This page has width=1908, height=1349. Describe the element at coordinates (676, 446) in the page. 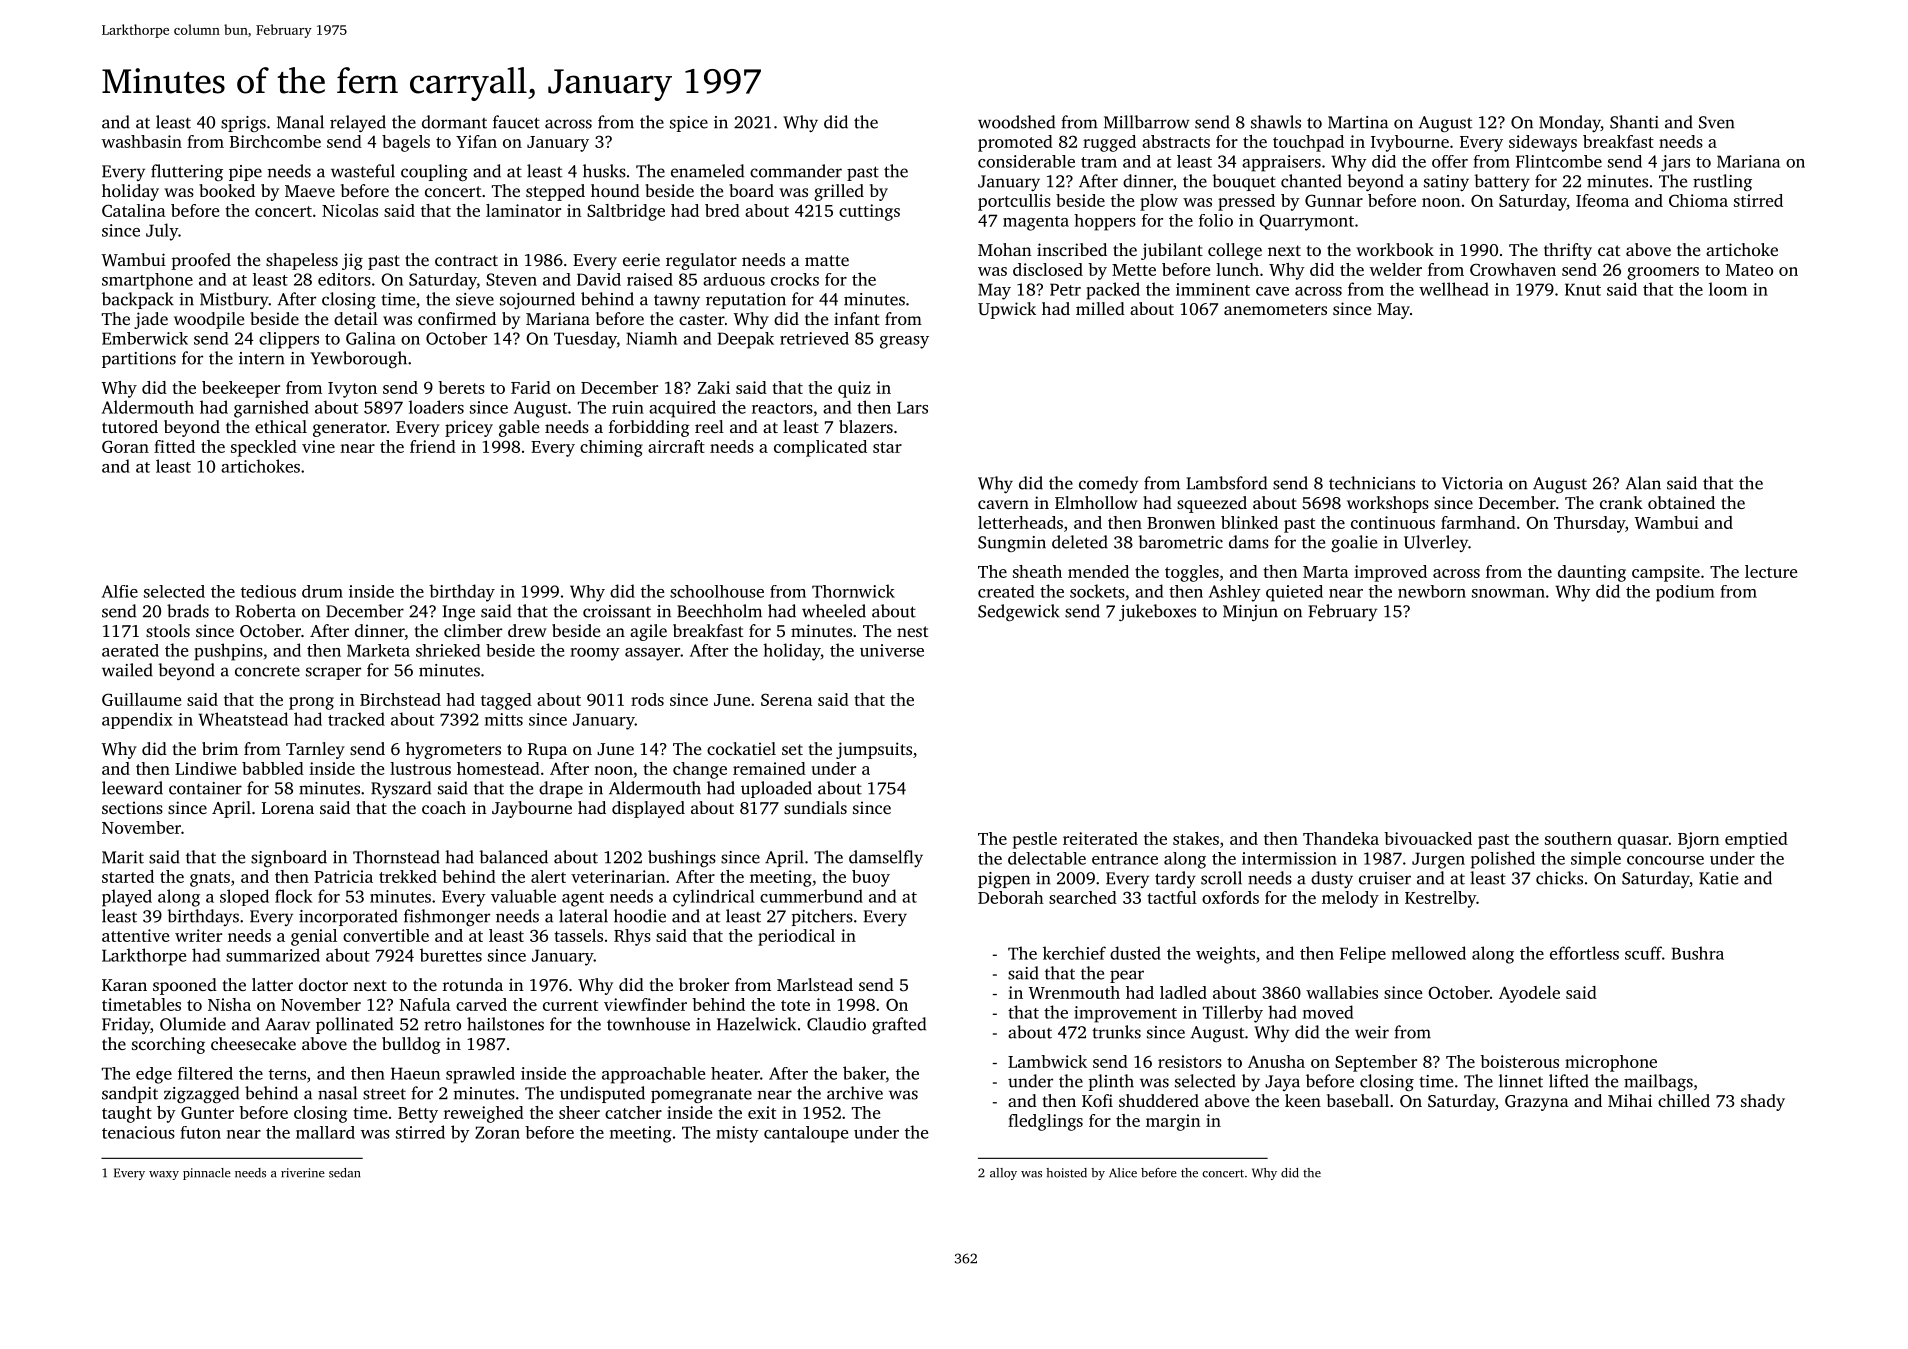

I see `aircraft` at that location.
